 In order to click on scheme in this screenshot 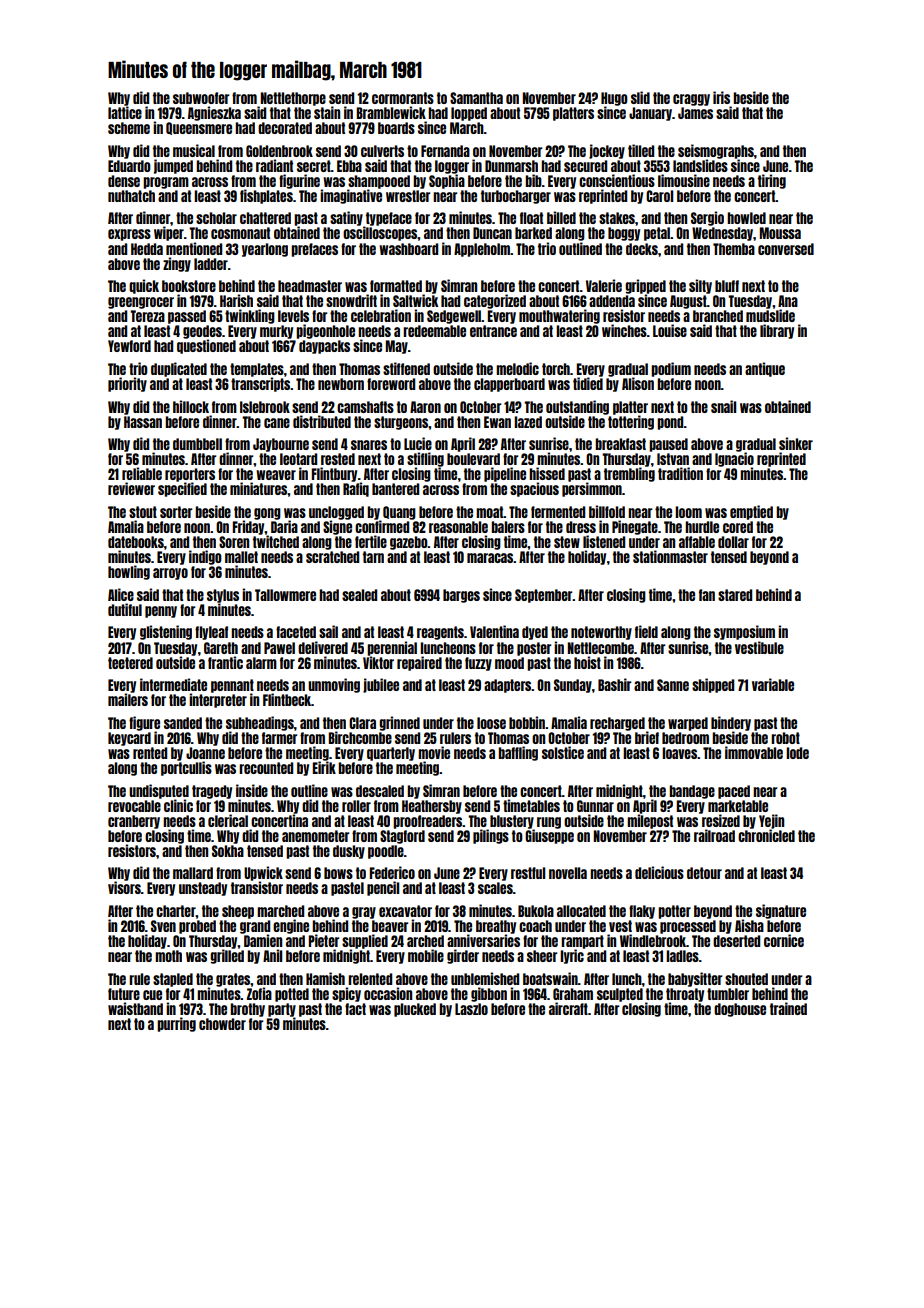, I will do `click(129, 128)`.
